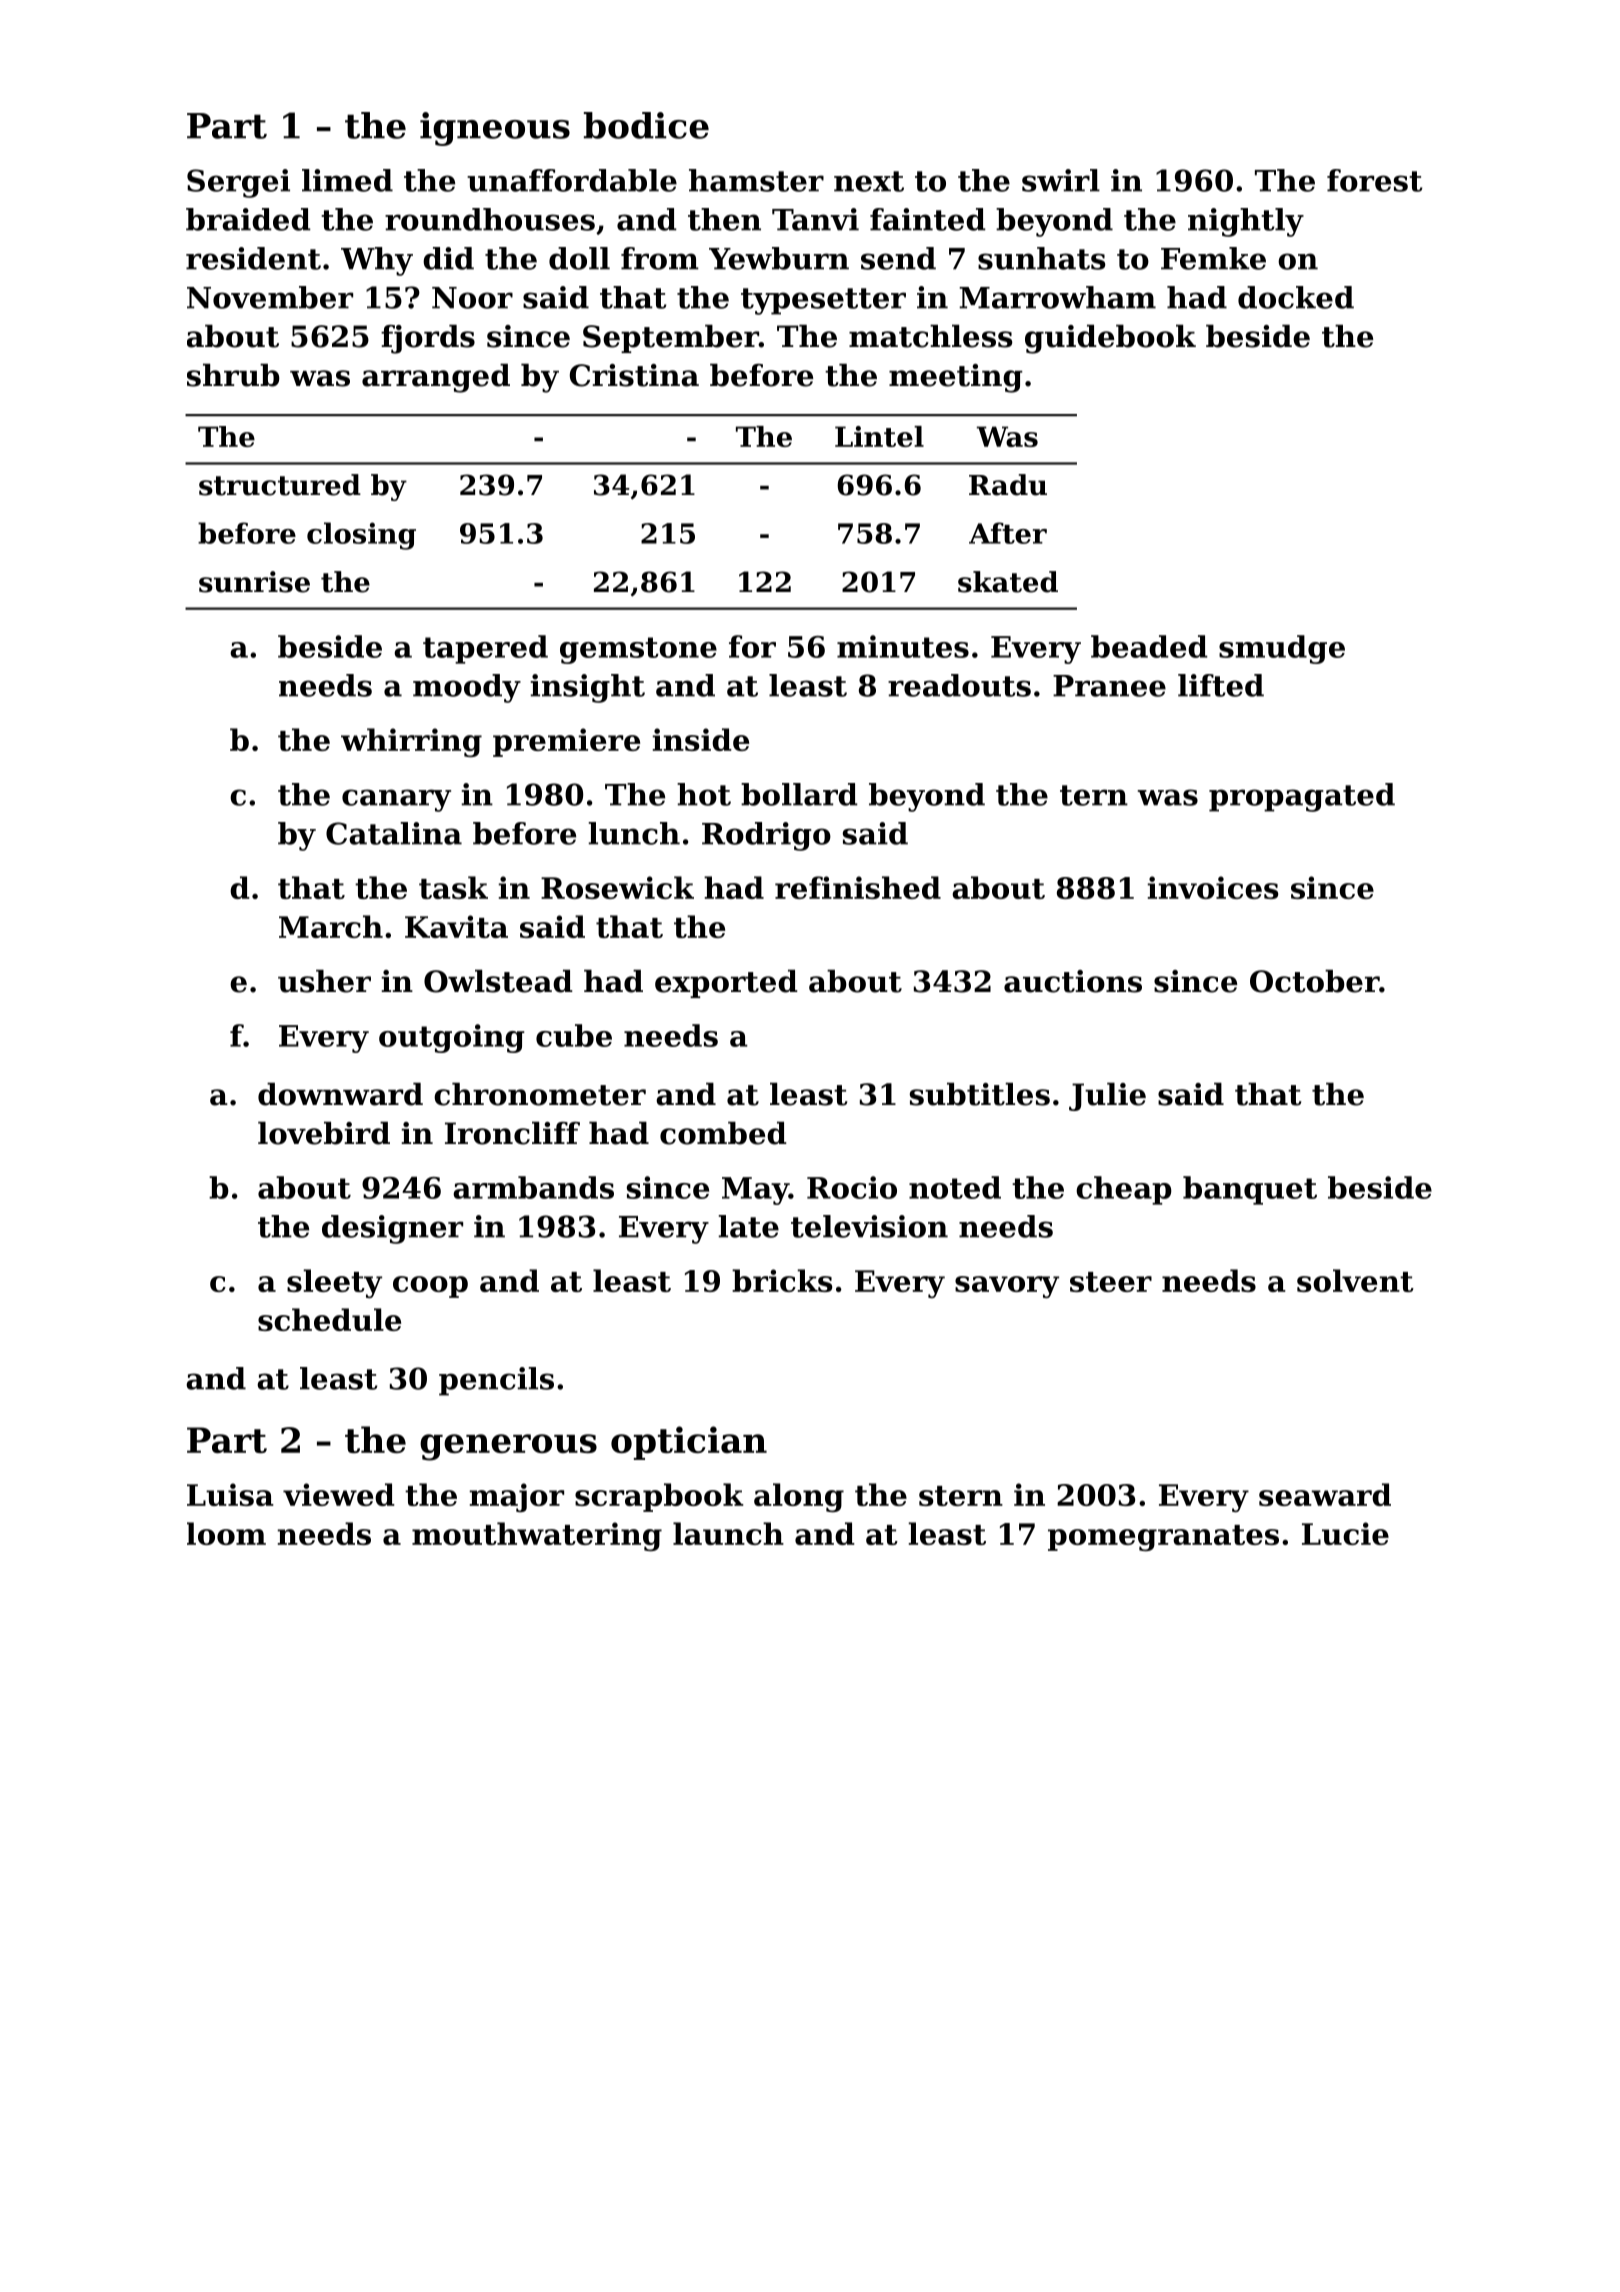  I want to click on schedule, so click(329, 1319).
